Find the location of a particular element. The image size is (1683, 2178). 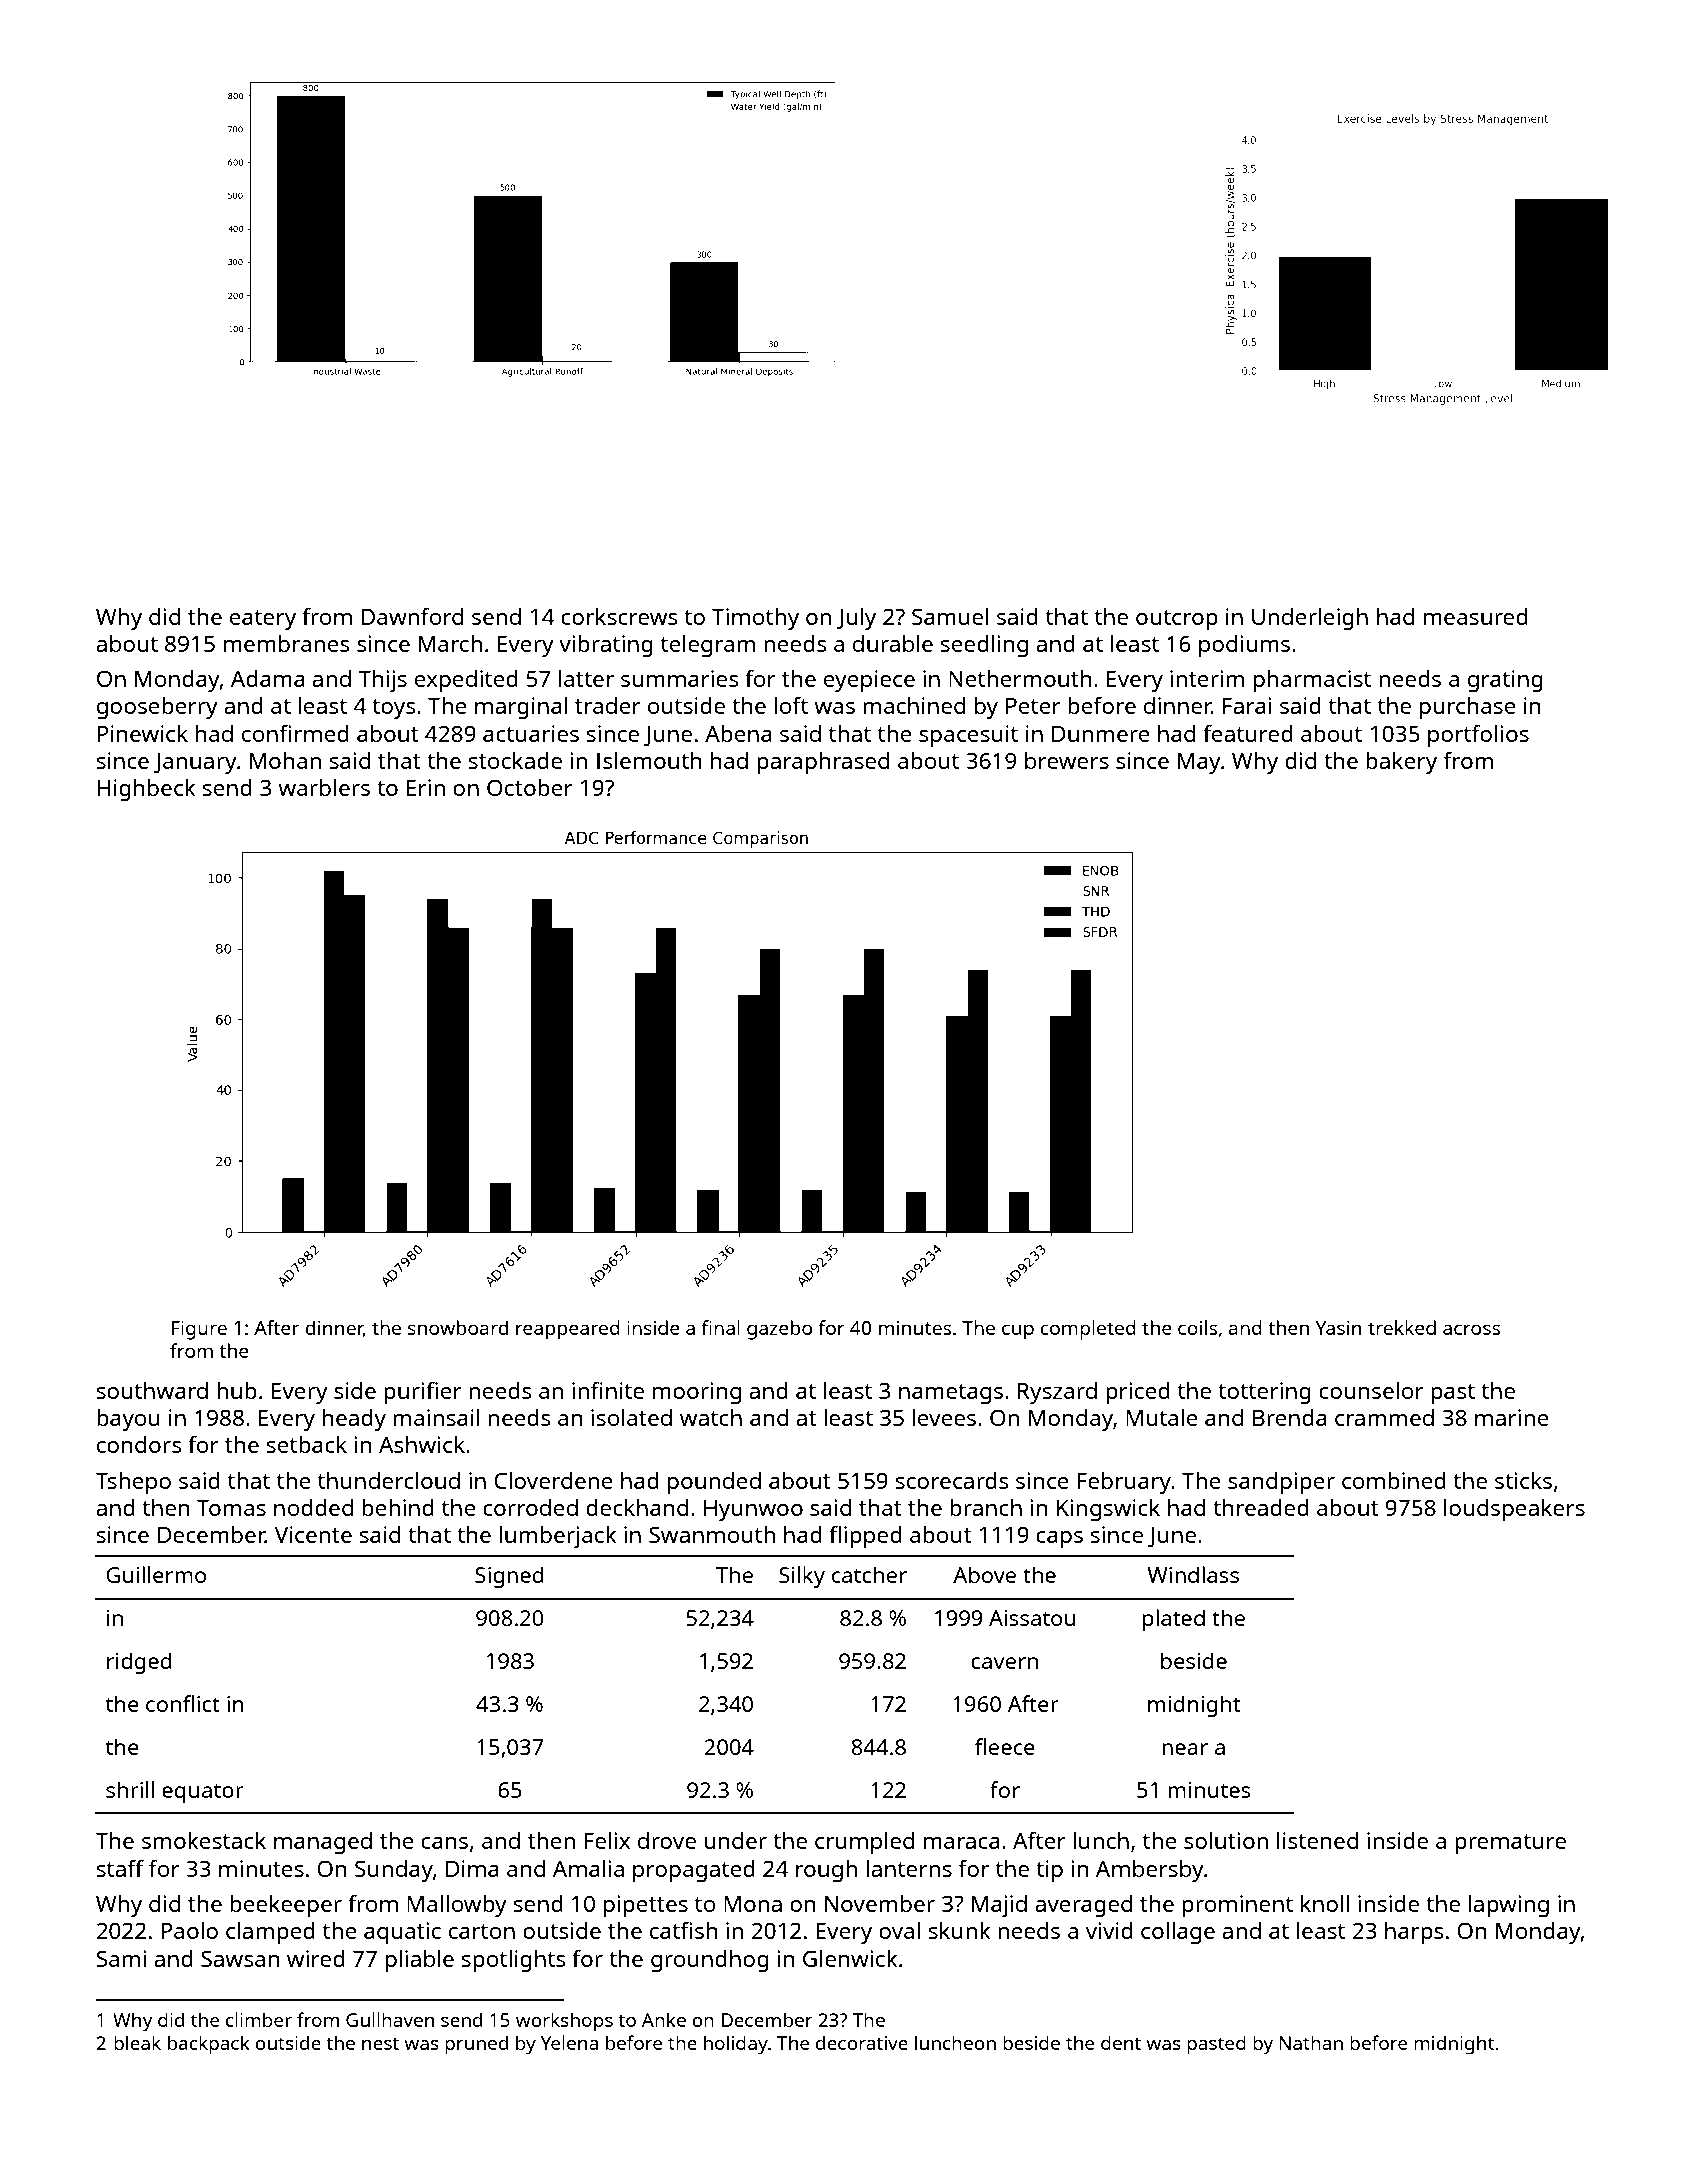

Nathan is located at coordinates (1311, 2042).
